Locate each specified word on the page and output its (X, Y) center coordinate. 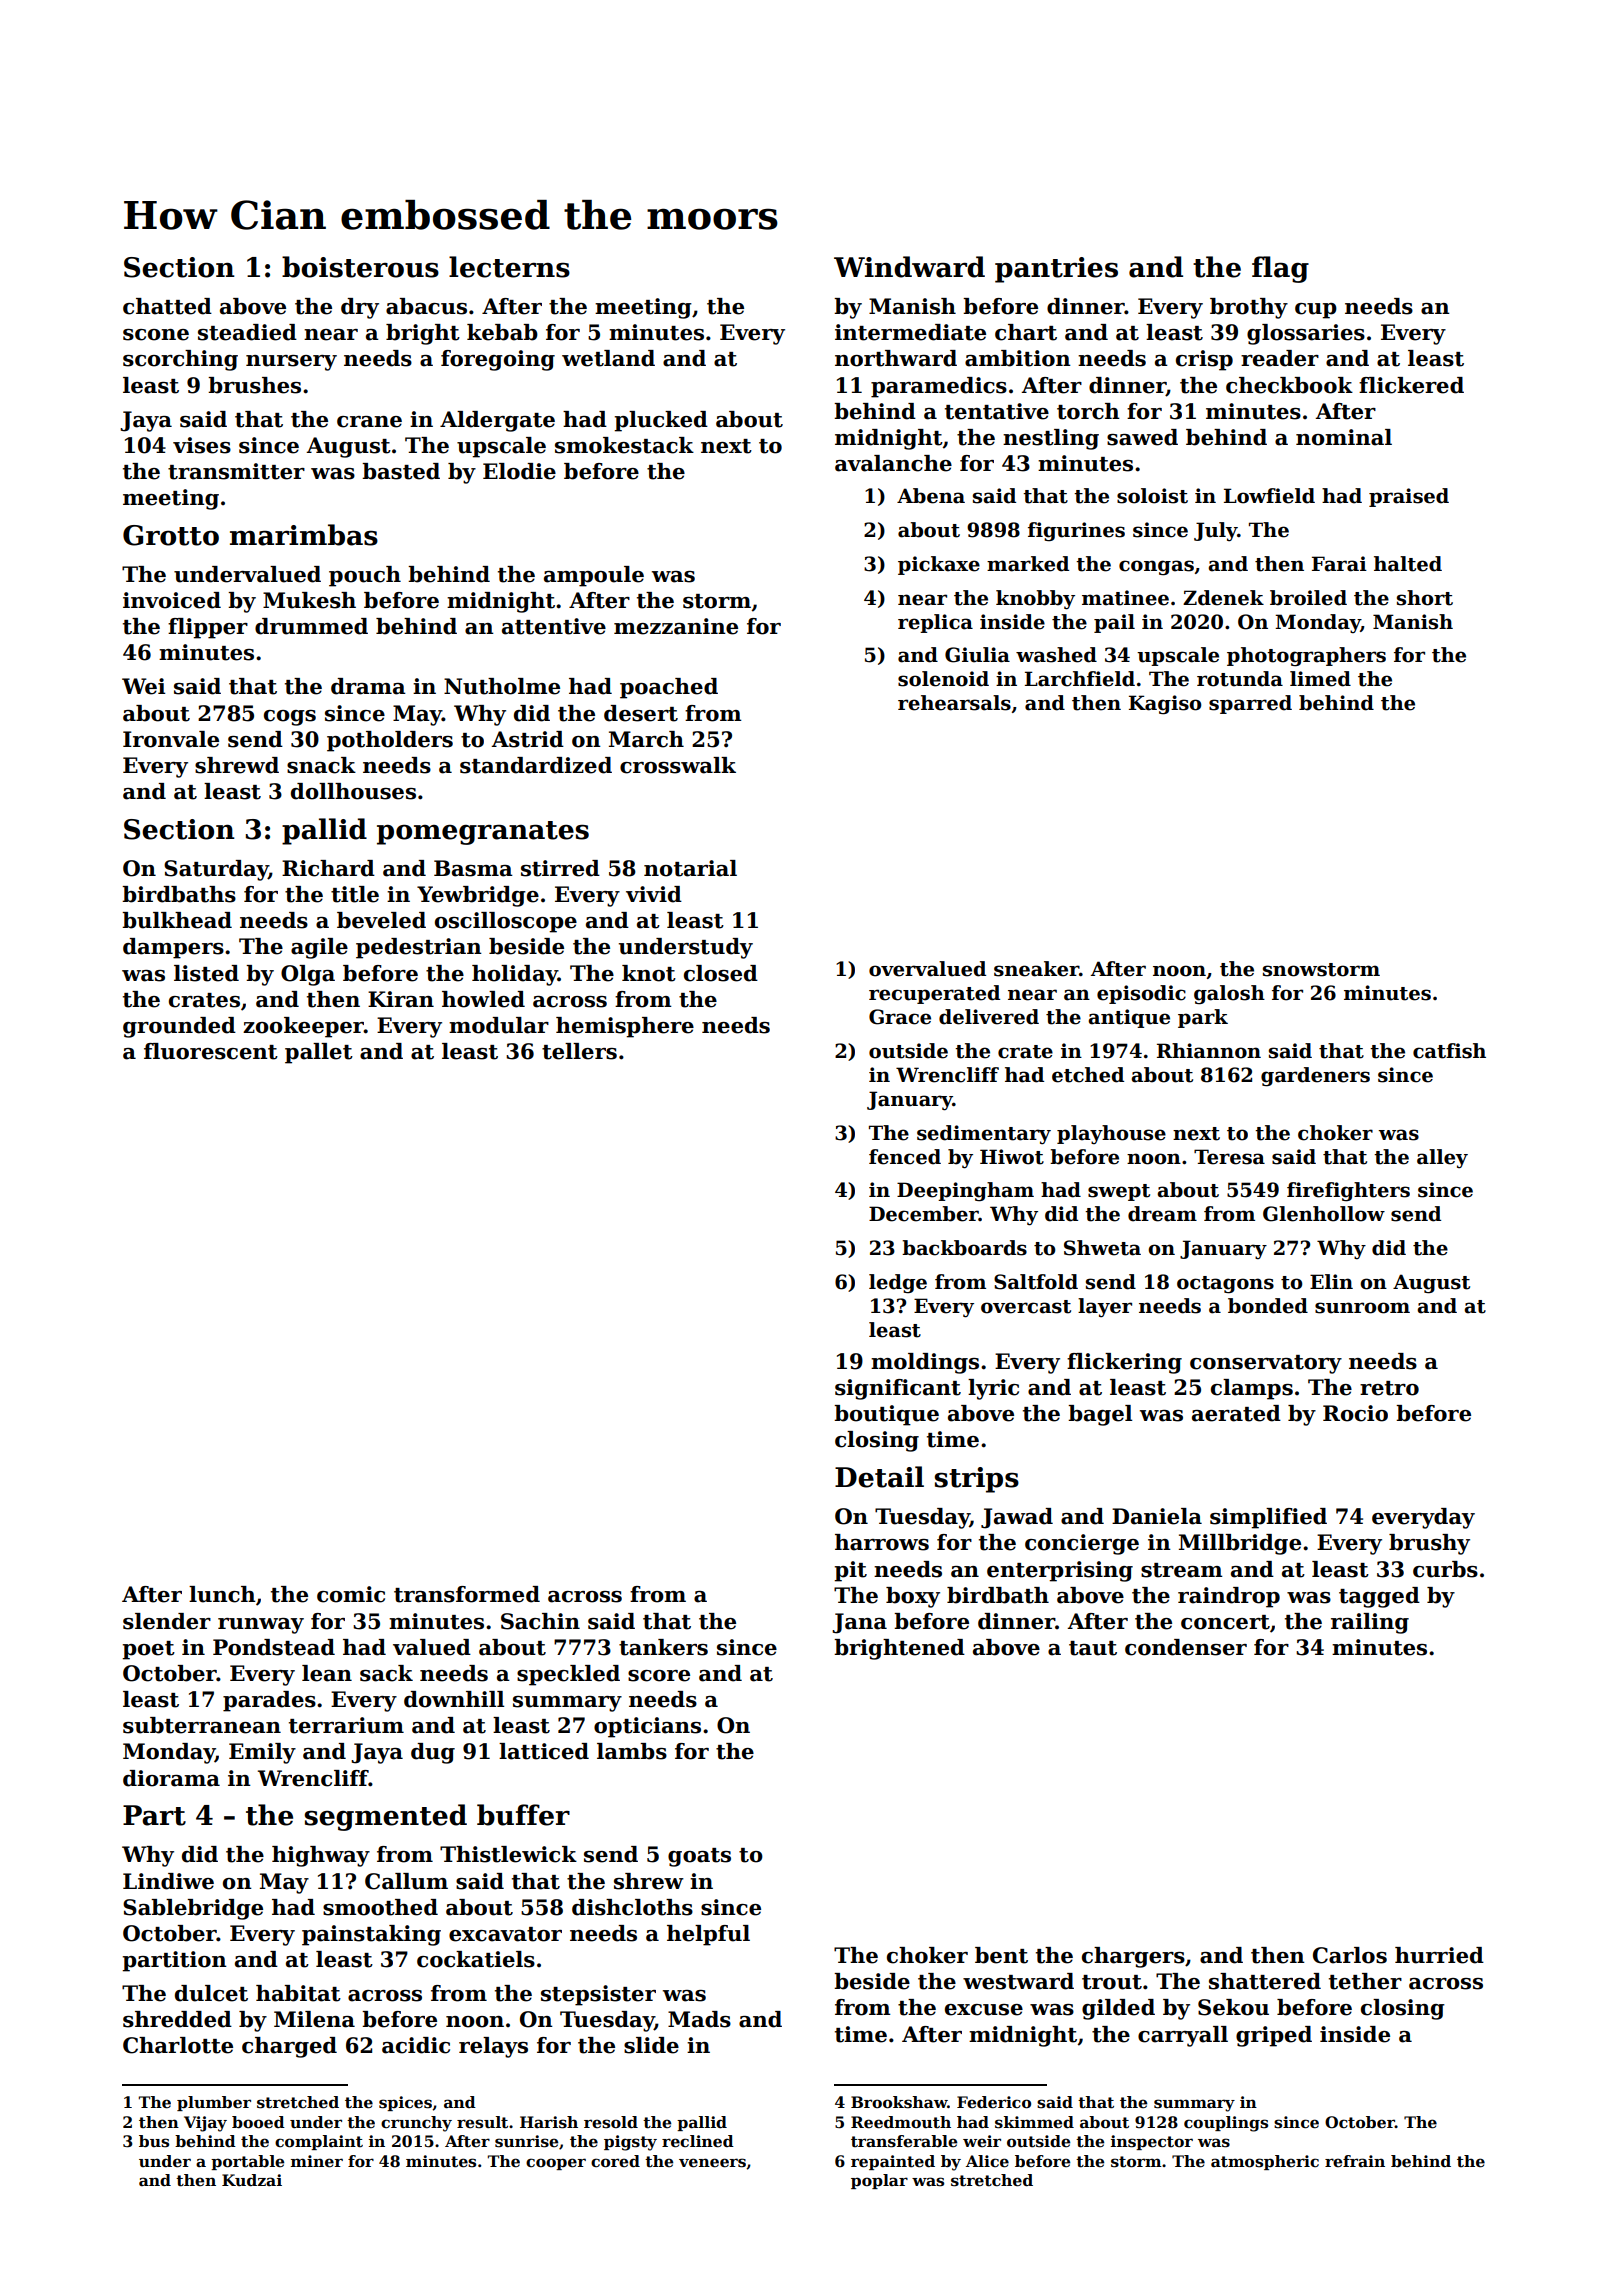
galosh (1229, 995)
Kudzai (252, 2180)
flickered (1411, 385)
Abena (931, 496)
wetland (608, 358)
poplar (879, 2181)
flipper (208, 628)
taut (1093, 1648)
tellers (579, 1051)
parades (269, 1701)
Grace (900, 1017)
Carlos (1350, 1955)
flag (1280, 269)
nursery (291, 363)
